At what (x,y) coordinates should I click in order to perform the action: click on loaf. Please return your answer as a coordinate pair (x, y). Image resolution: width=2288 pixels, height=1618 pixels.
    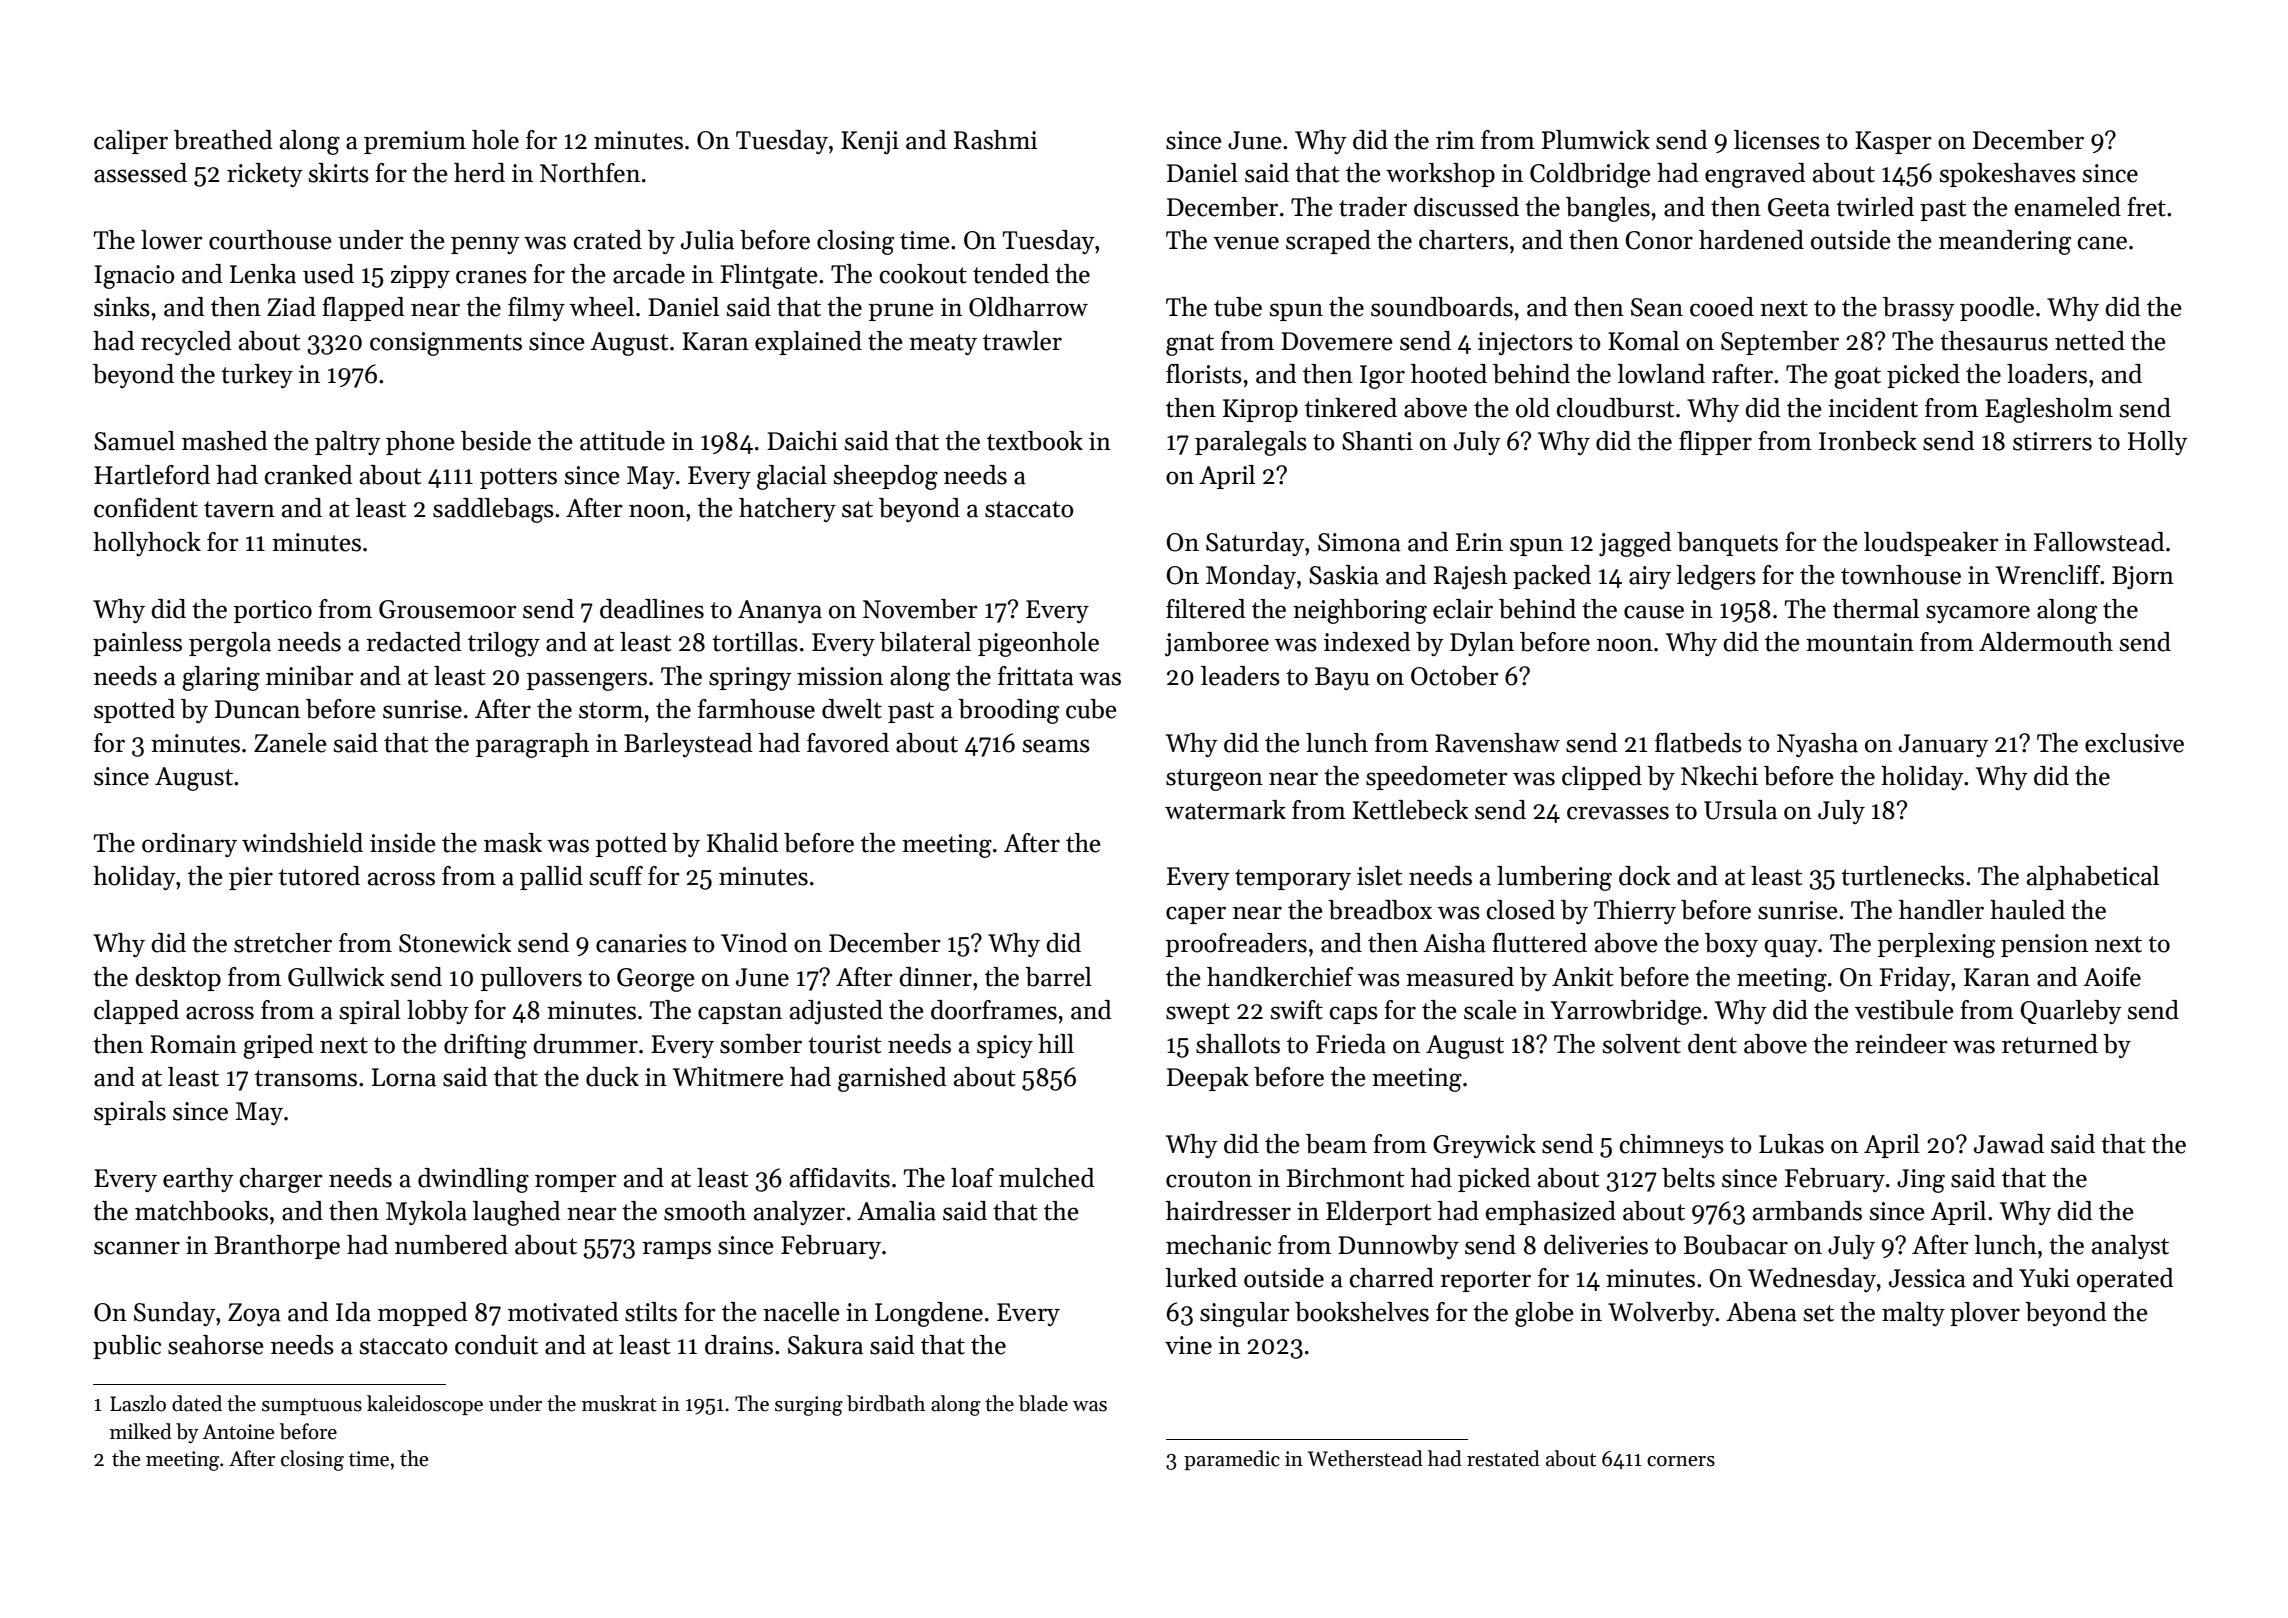
    Looking at the image, I should click on (972, 1178).
